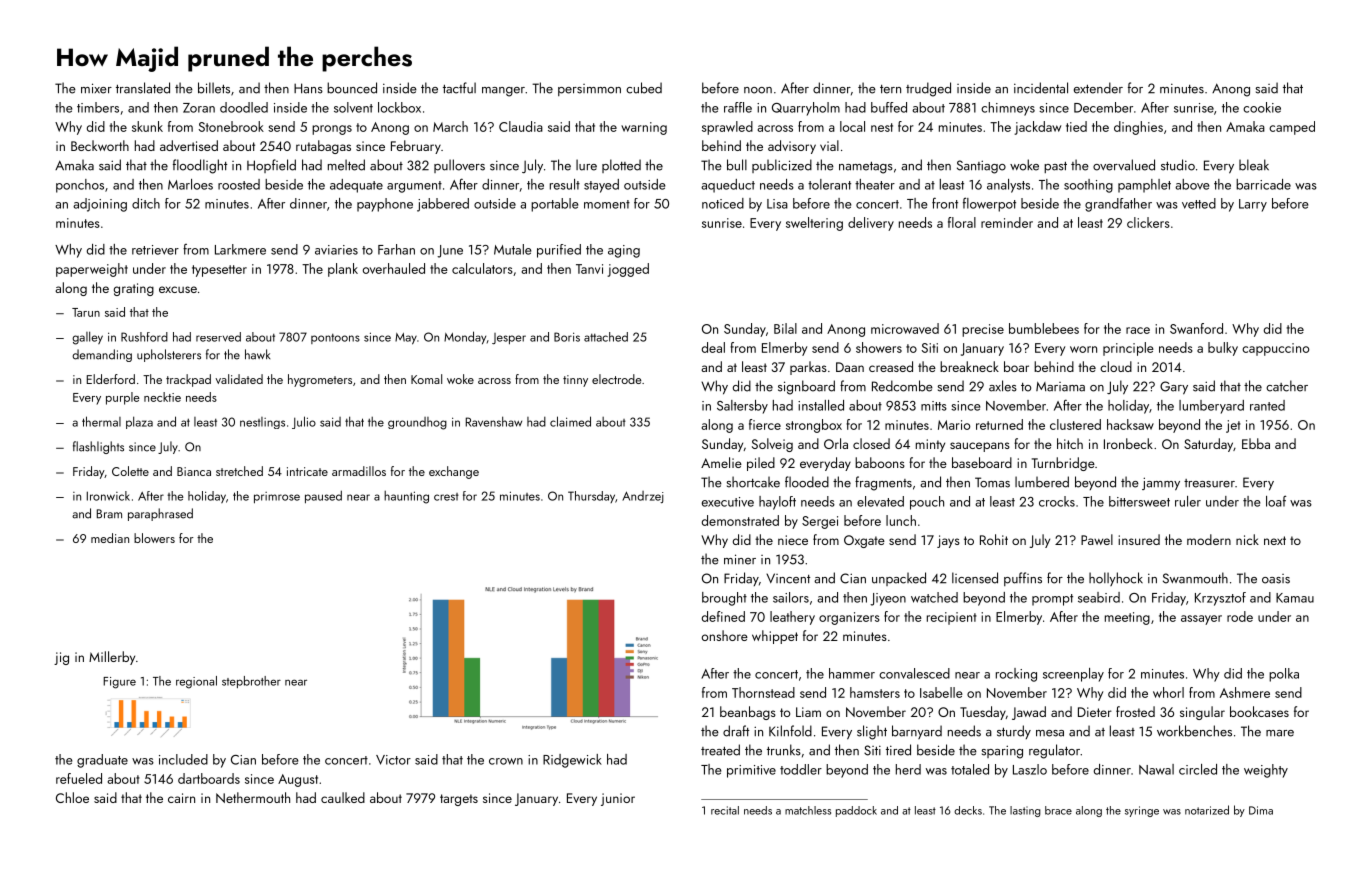  I want to click on soothing, so click(1088, 186).
